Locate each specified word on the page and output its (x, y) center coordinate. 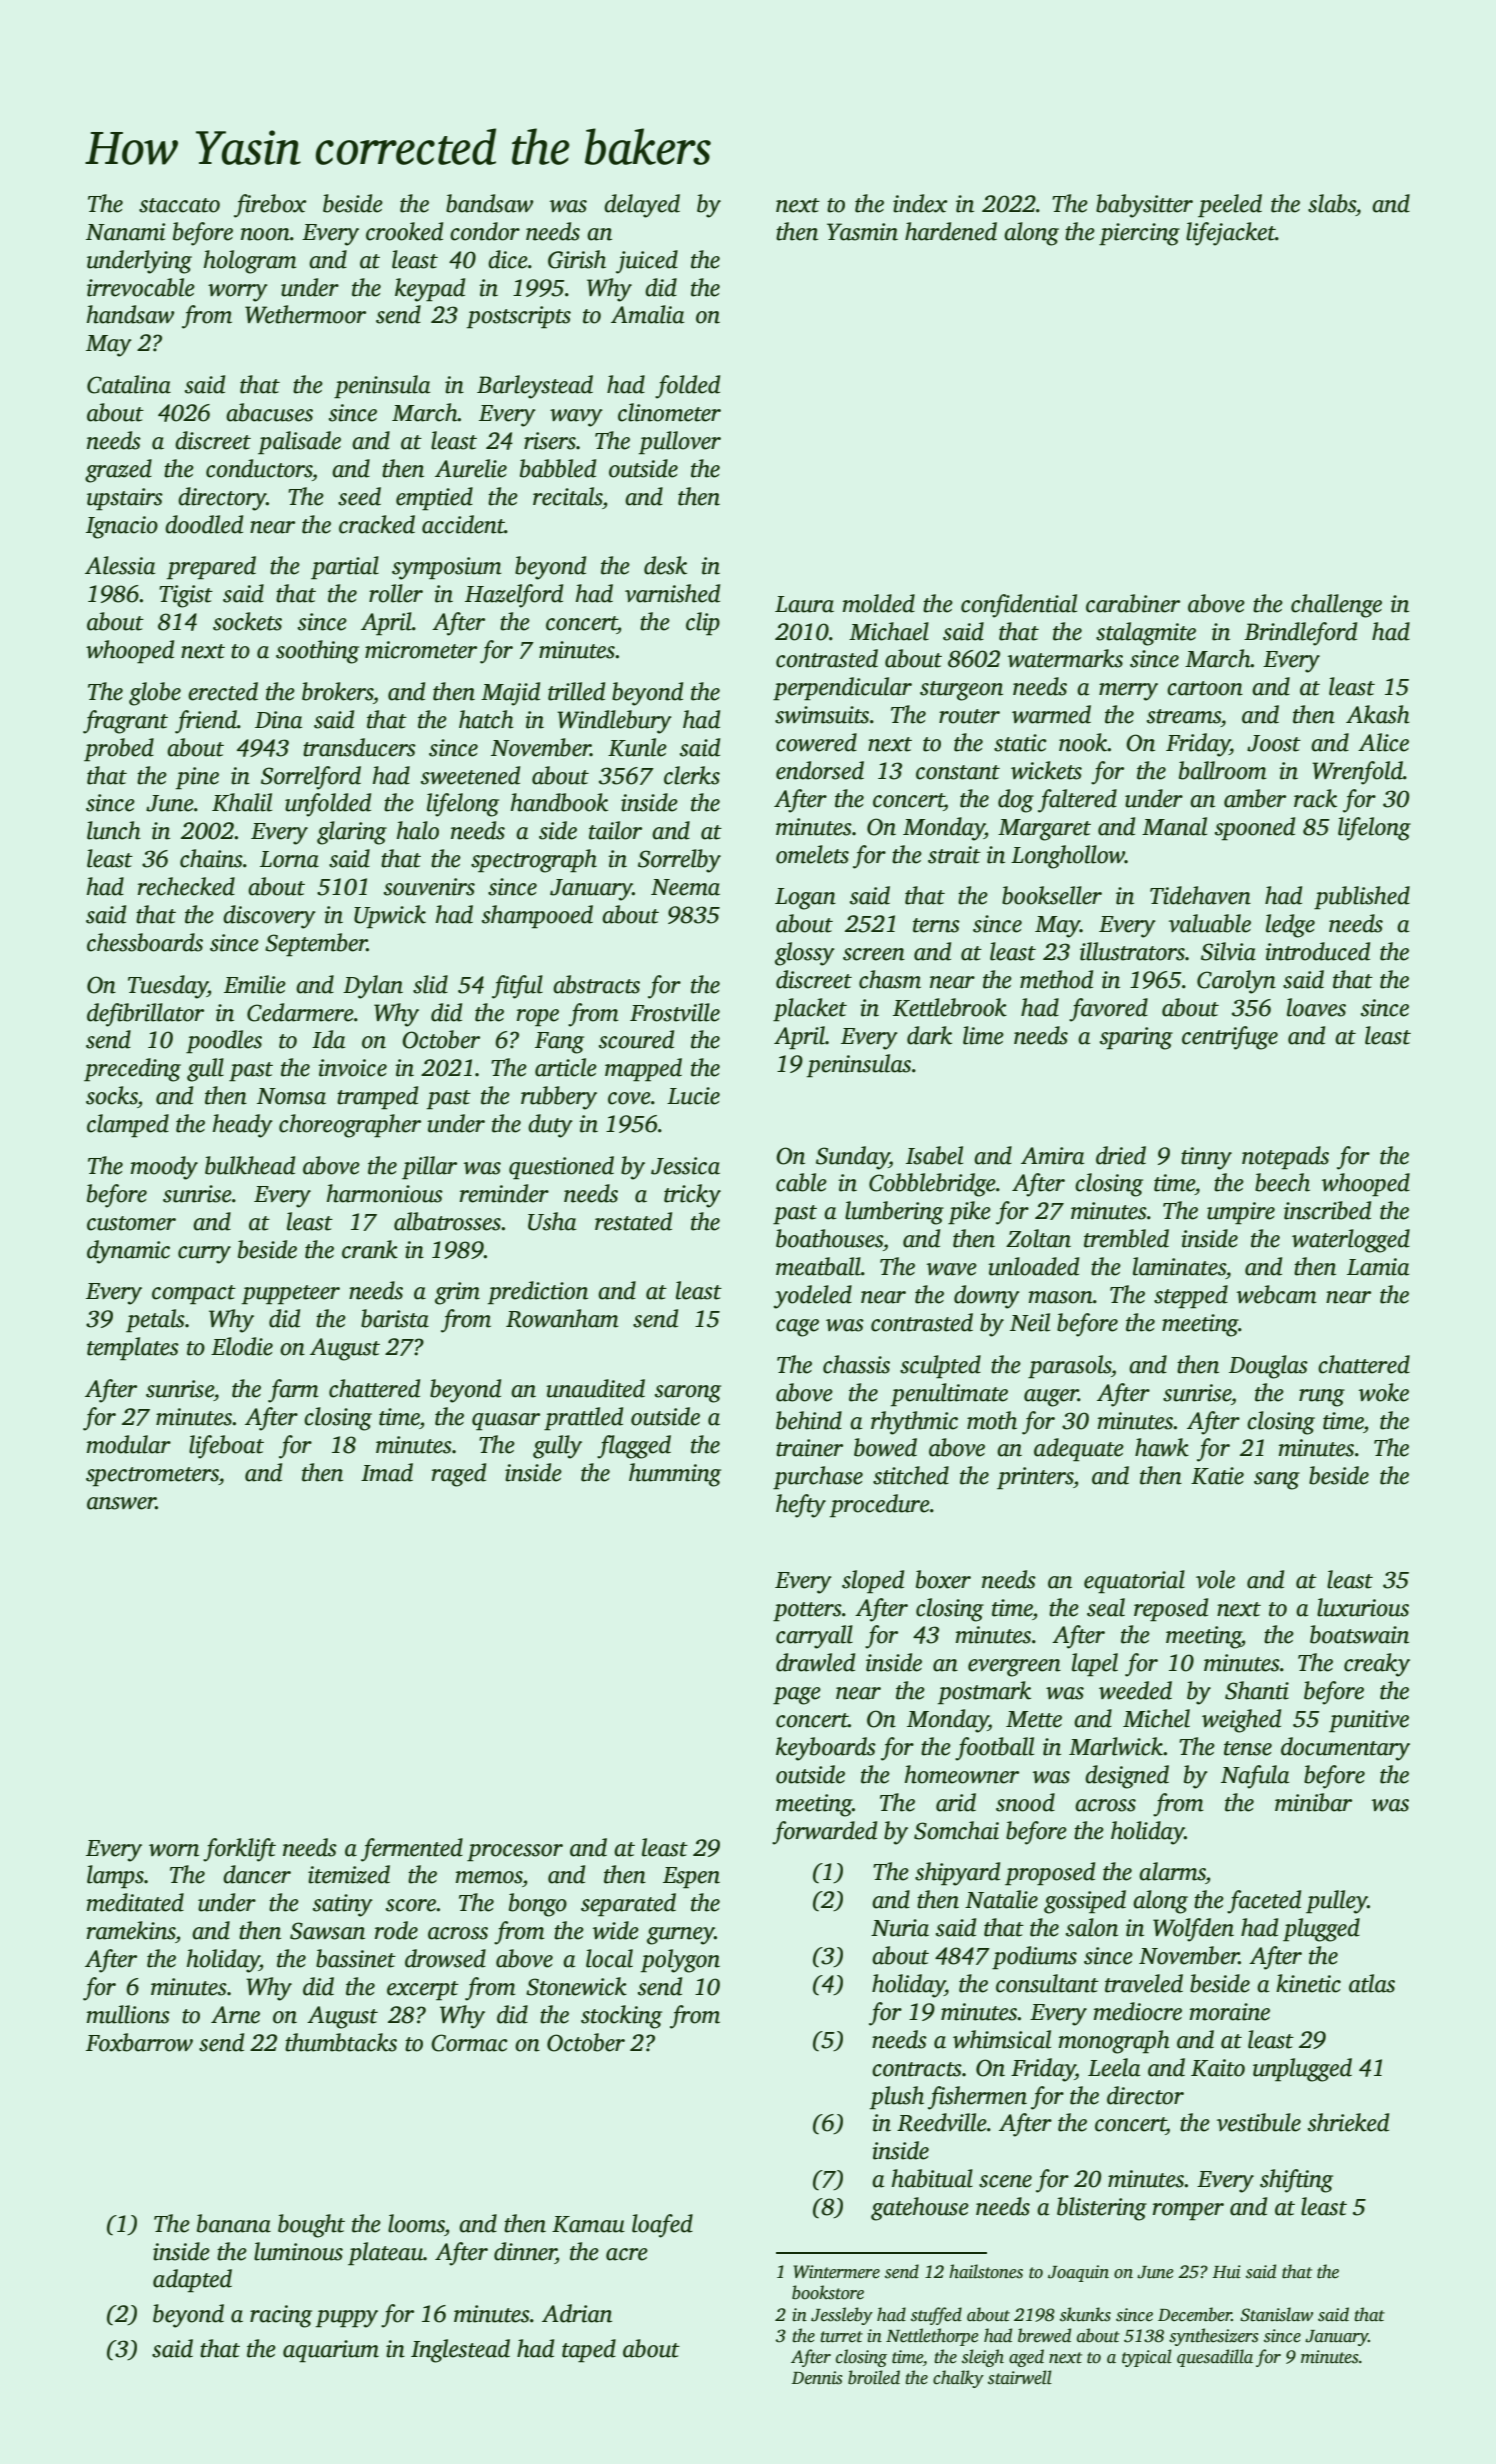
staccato (179, 205)
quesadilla (1215, 2358)
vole (1215, 1579)
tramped (377, 1098)
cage (797, 1328)
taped (589, 2351)
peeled (1230, 206)
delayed (642, 206)
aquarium (331, 2351)
